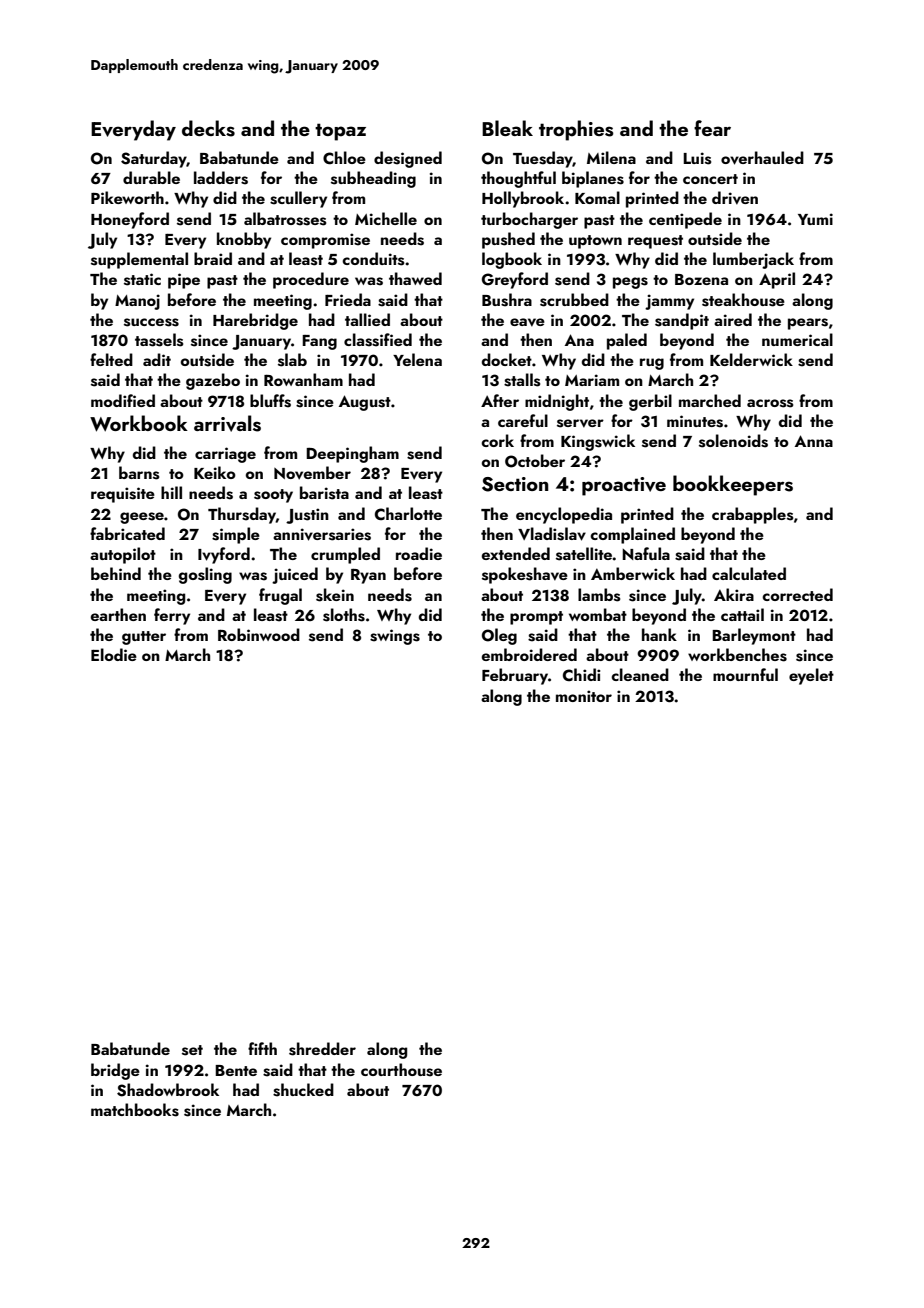  I want to click on gutter, so click(144, 638).
